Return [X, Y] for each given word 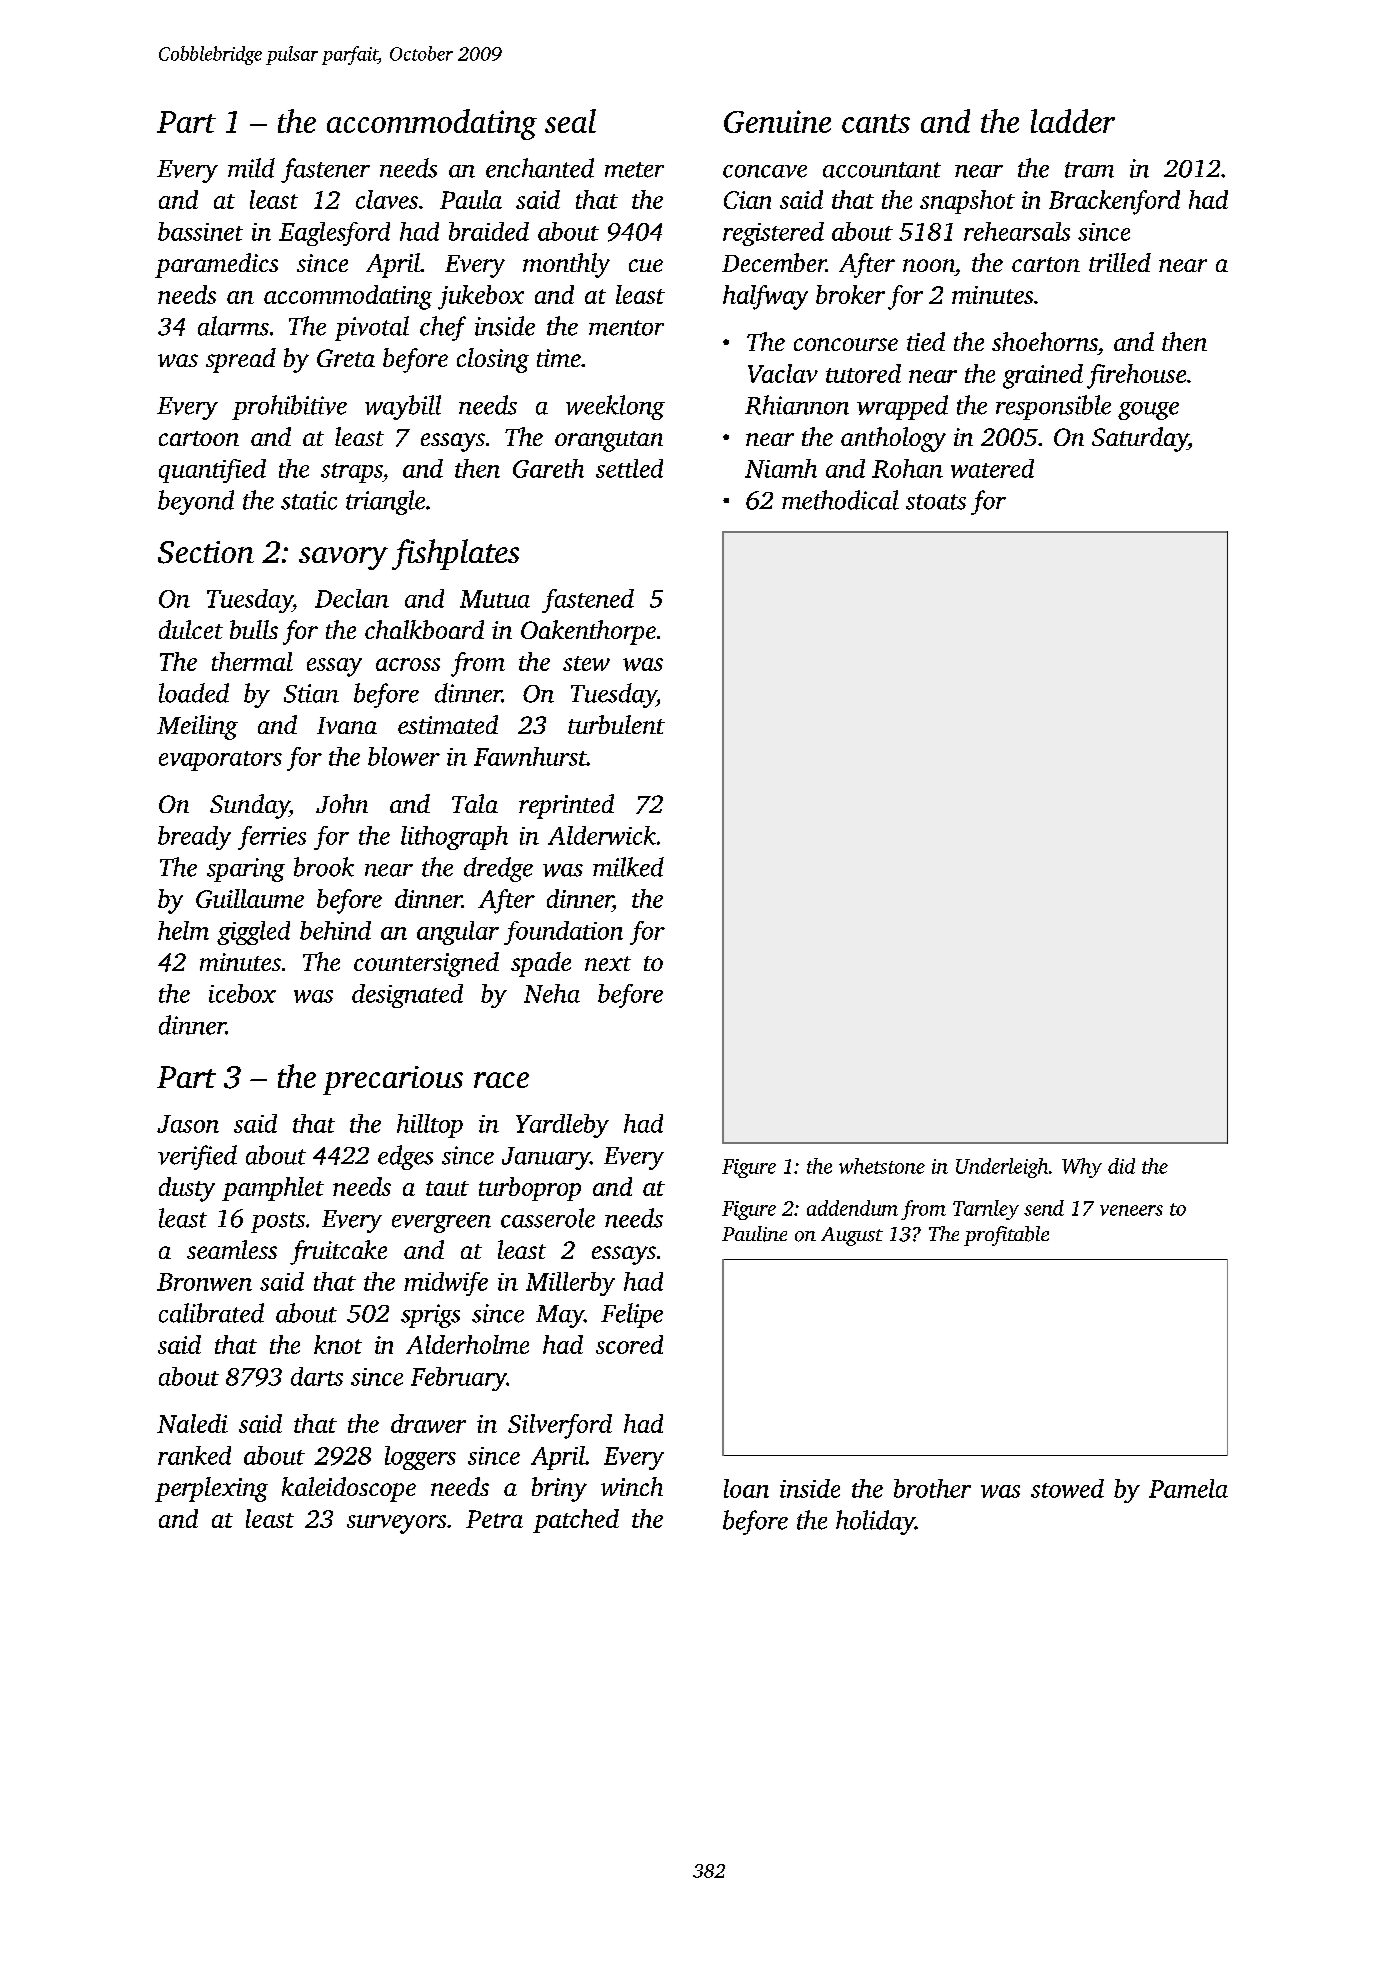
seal [570, 121]
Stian [311, 693]
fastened [588, 601]
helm [183, 930]
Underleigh [1002, 1168]
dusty [187, 1189]
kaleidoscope [349, 1489]
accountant [882, 170]
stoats [936, 502]
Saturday [1140, 439]
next [608, 963]
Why [1082, 1168]
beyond [196, 502]
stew [586, 663]
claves [387, 199]
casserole [548, 1218]
